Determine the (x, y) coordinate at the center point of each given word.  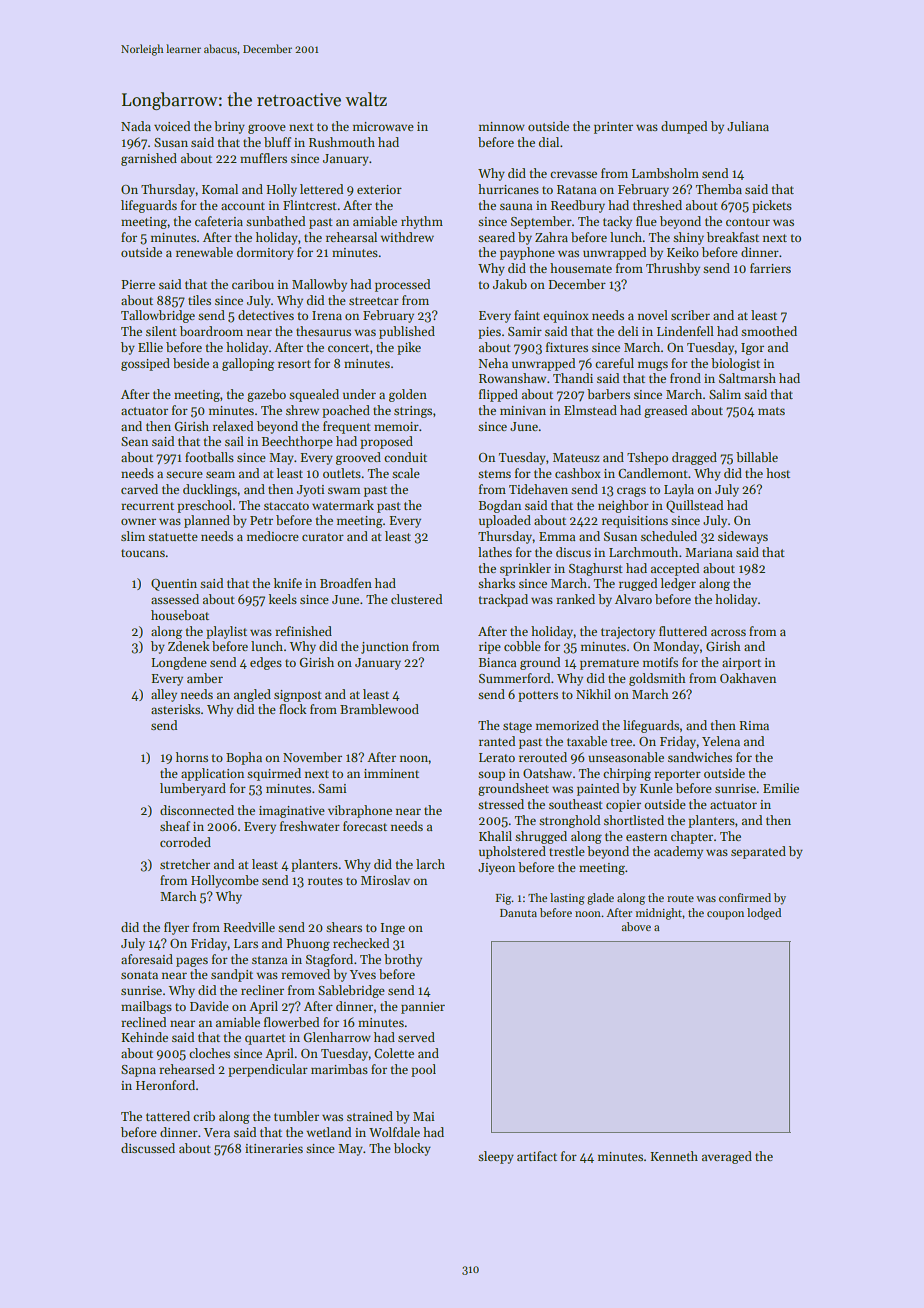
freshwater (310, 826)
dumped (684, 127)
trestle (567, 851)
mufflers (263, 158)
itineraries (274, 1148)
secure (184, 474)
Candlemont (653, 473)
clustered (416, 599)
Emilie (781, 788)
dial (549, 142)
